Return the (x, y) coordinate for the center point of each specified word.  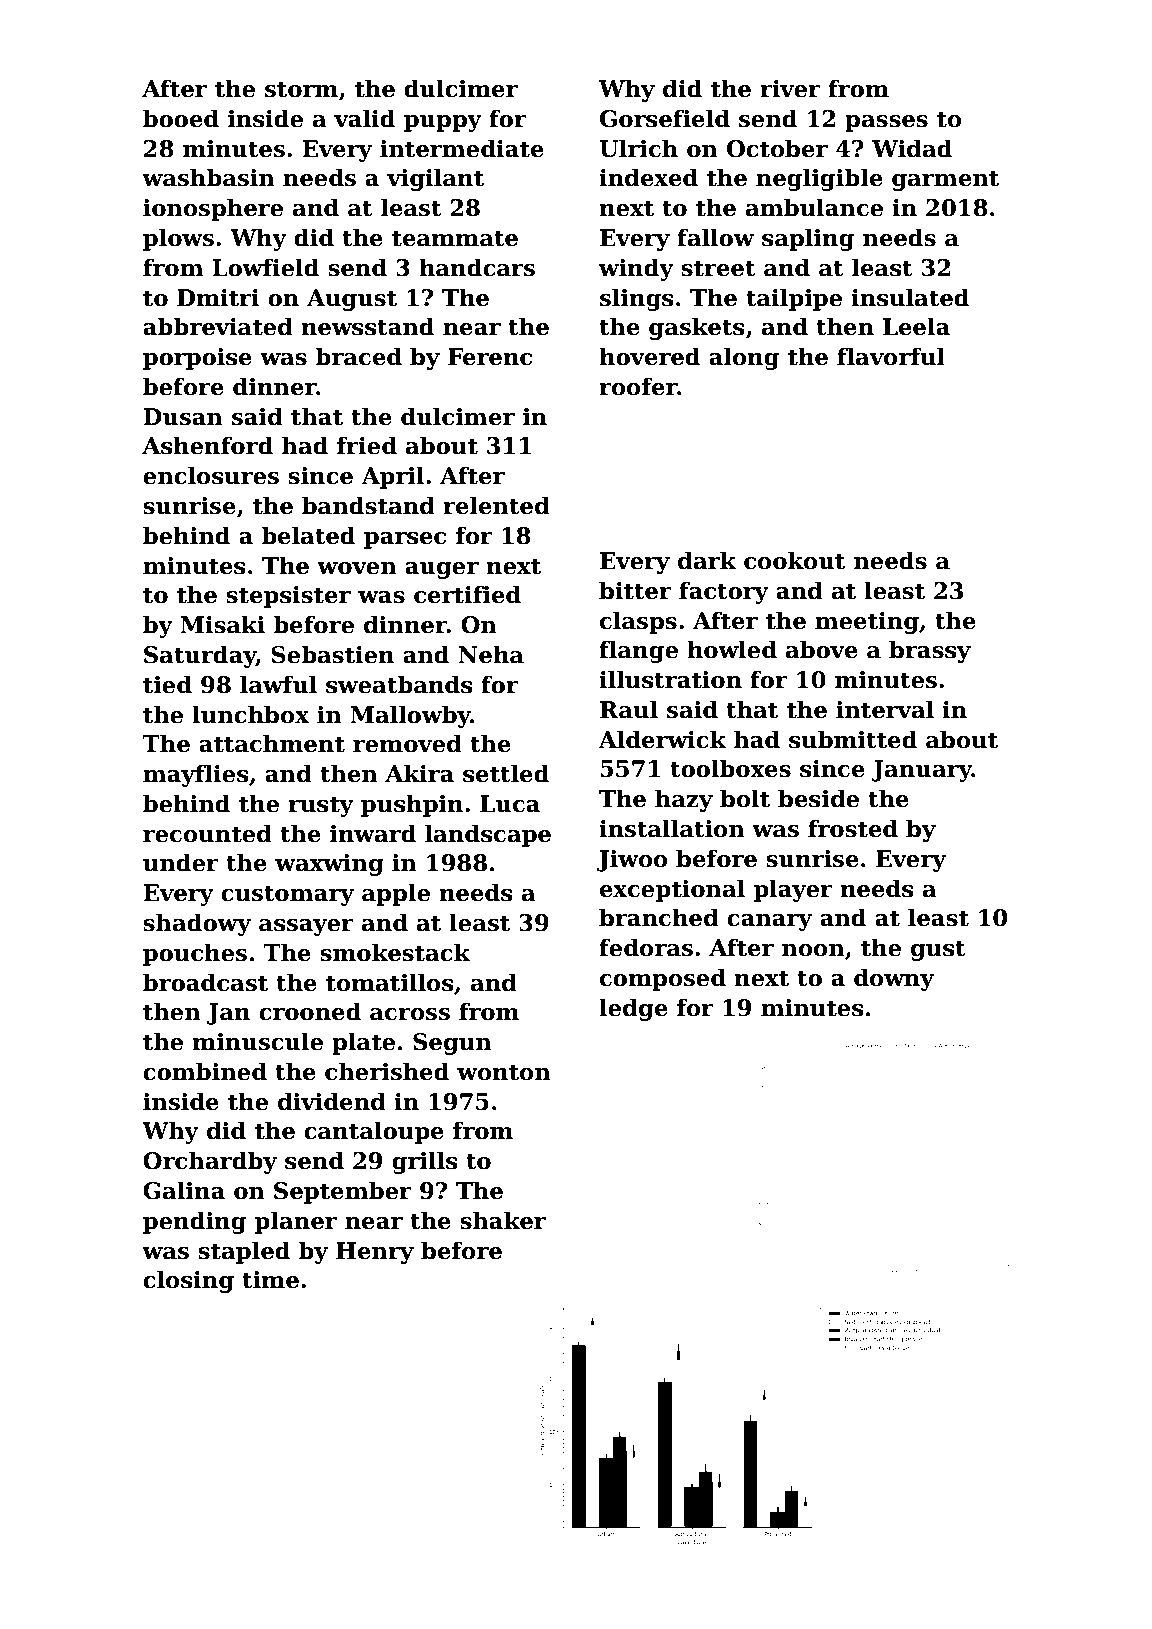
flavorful (891, 356)
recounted (207, 833)
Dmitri (218, 298)
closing (188, 1281)
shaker (503, 1220)
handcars (477, 267)
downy (894, 979)
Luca (510, 804)
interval (885, 709)
